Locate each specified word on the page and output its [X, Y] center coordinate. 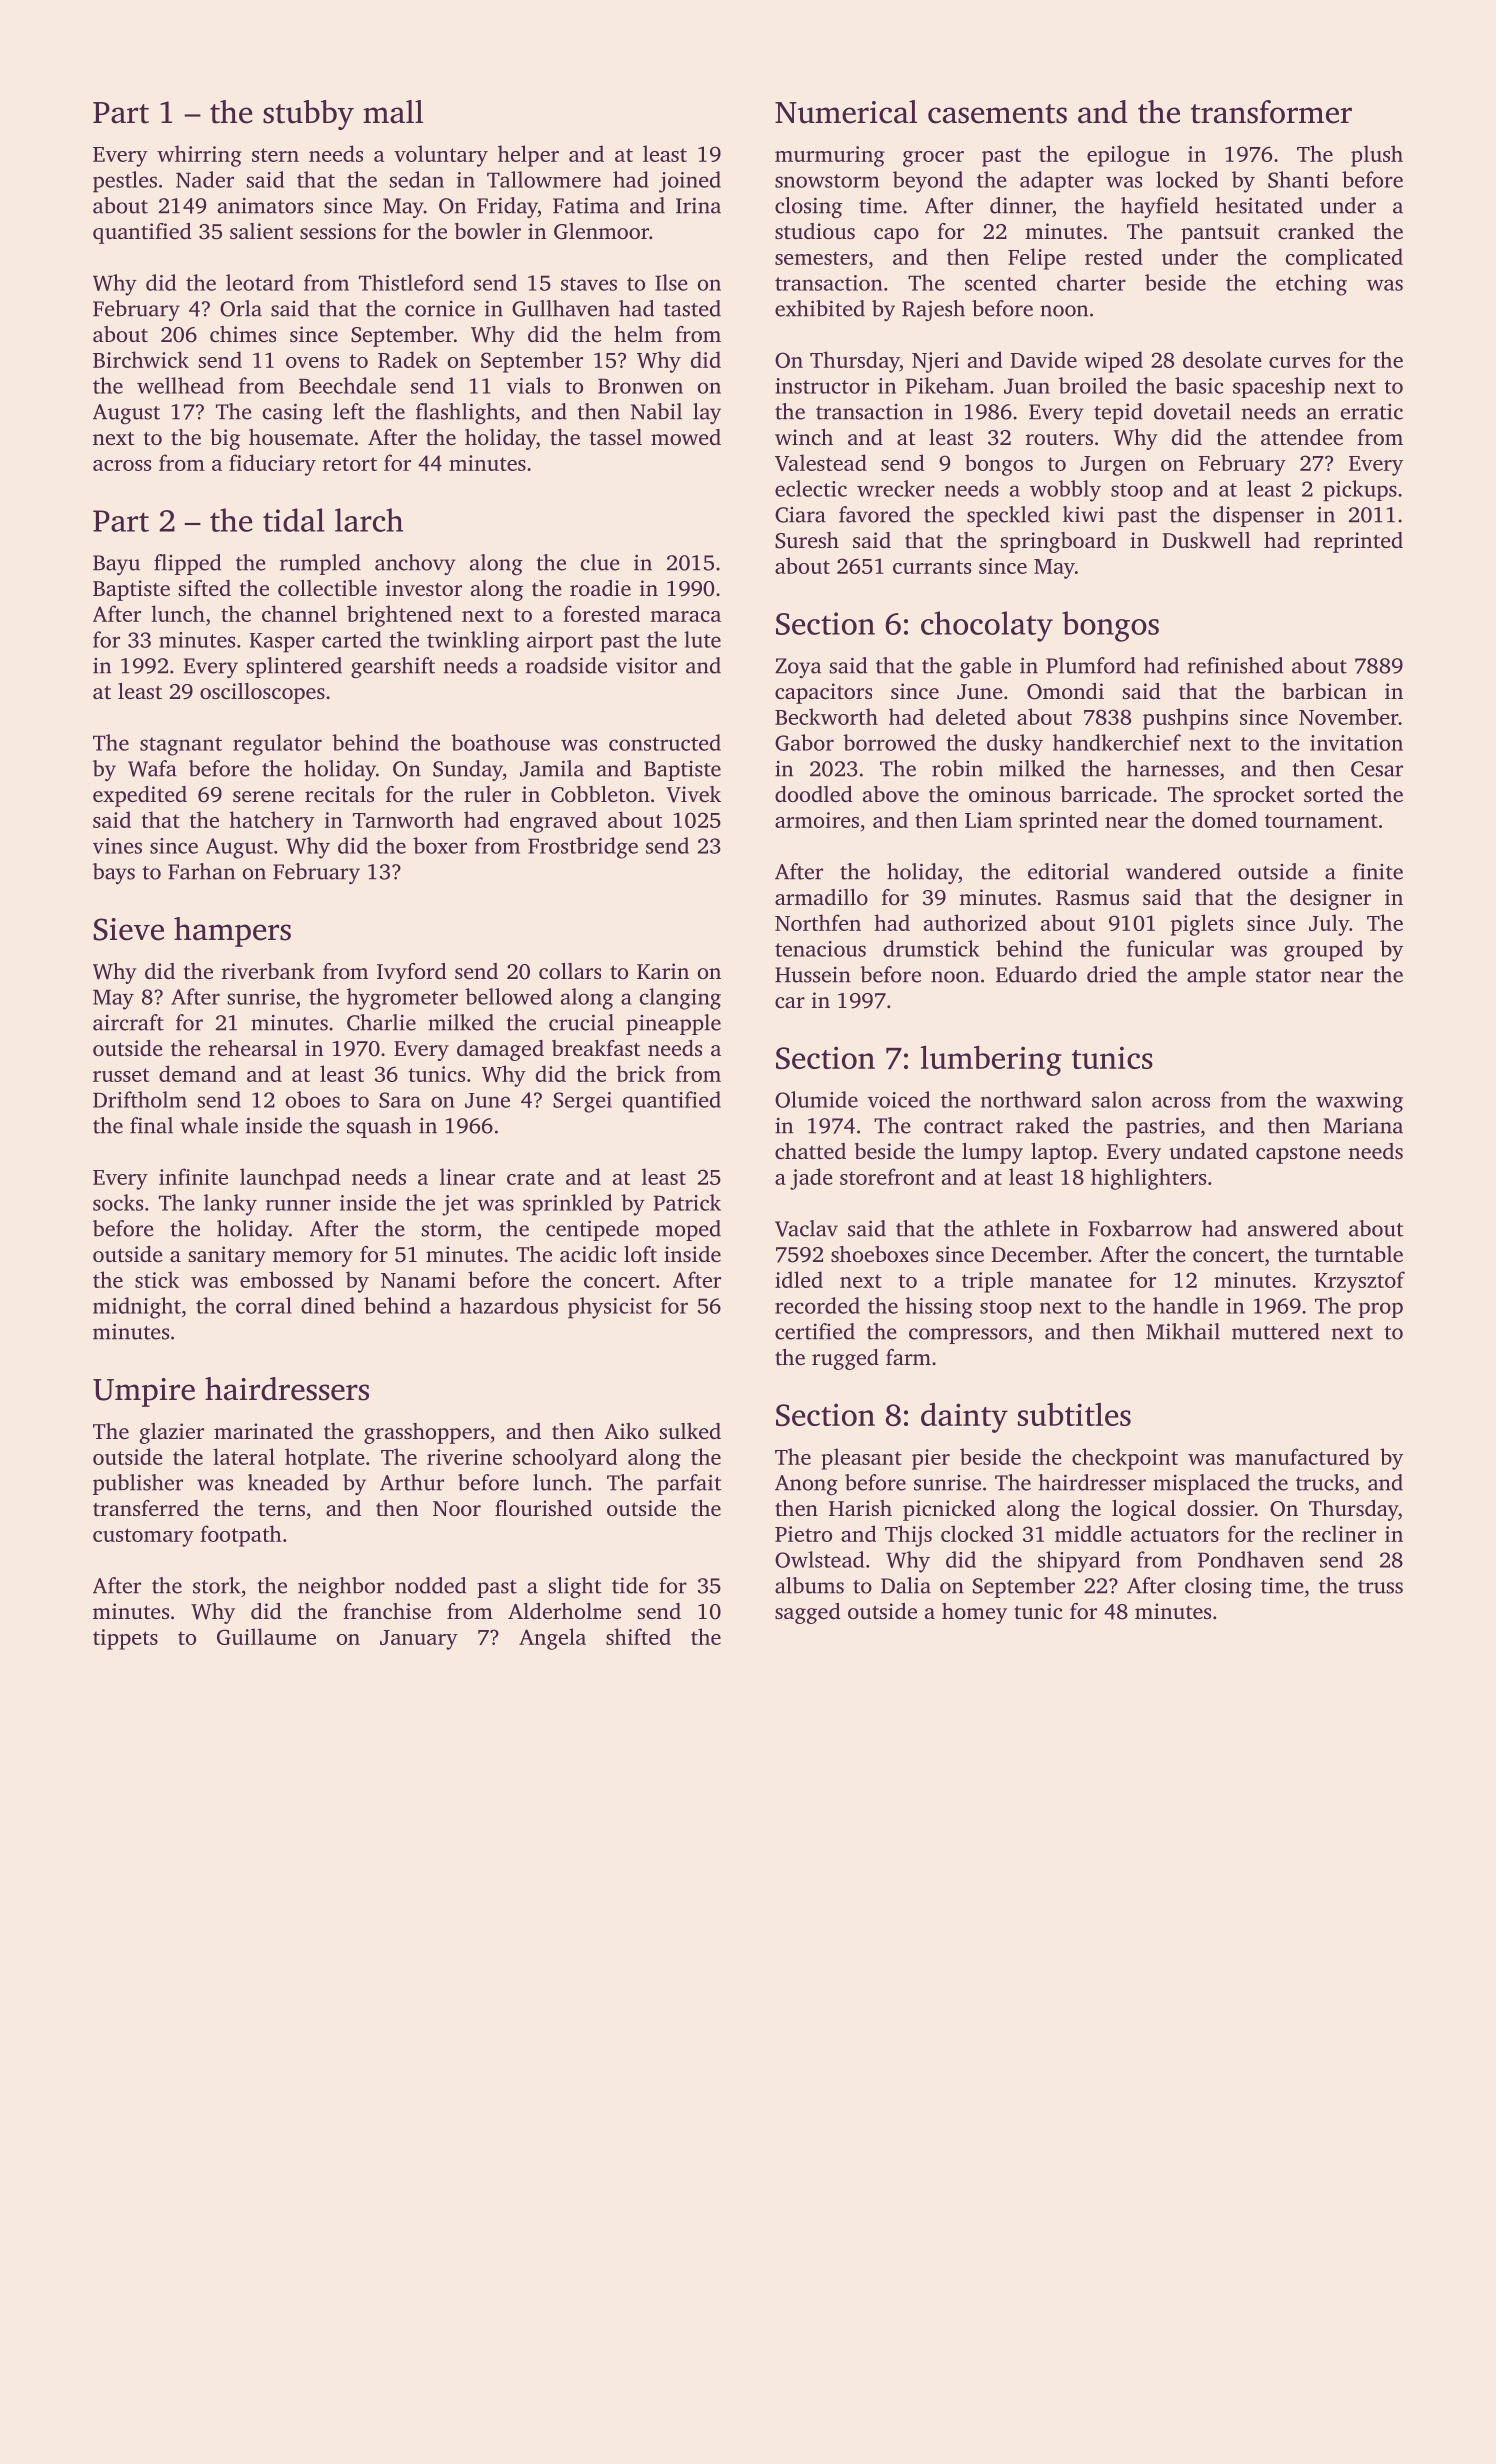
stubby [308, 115]
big [225, 439]
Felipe [1037, 259]
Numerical [846, 112]
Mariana [1363, 1125]
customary [143, 1537]
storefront [887, 1176]
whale [209, 1125]
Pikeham [946, 385]
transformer [1271, 112]
